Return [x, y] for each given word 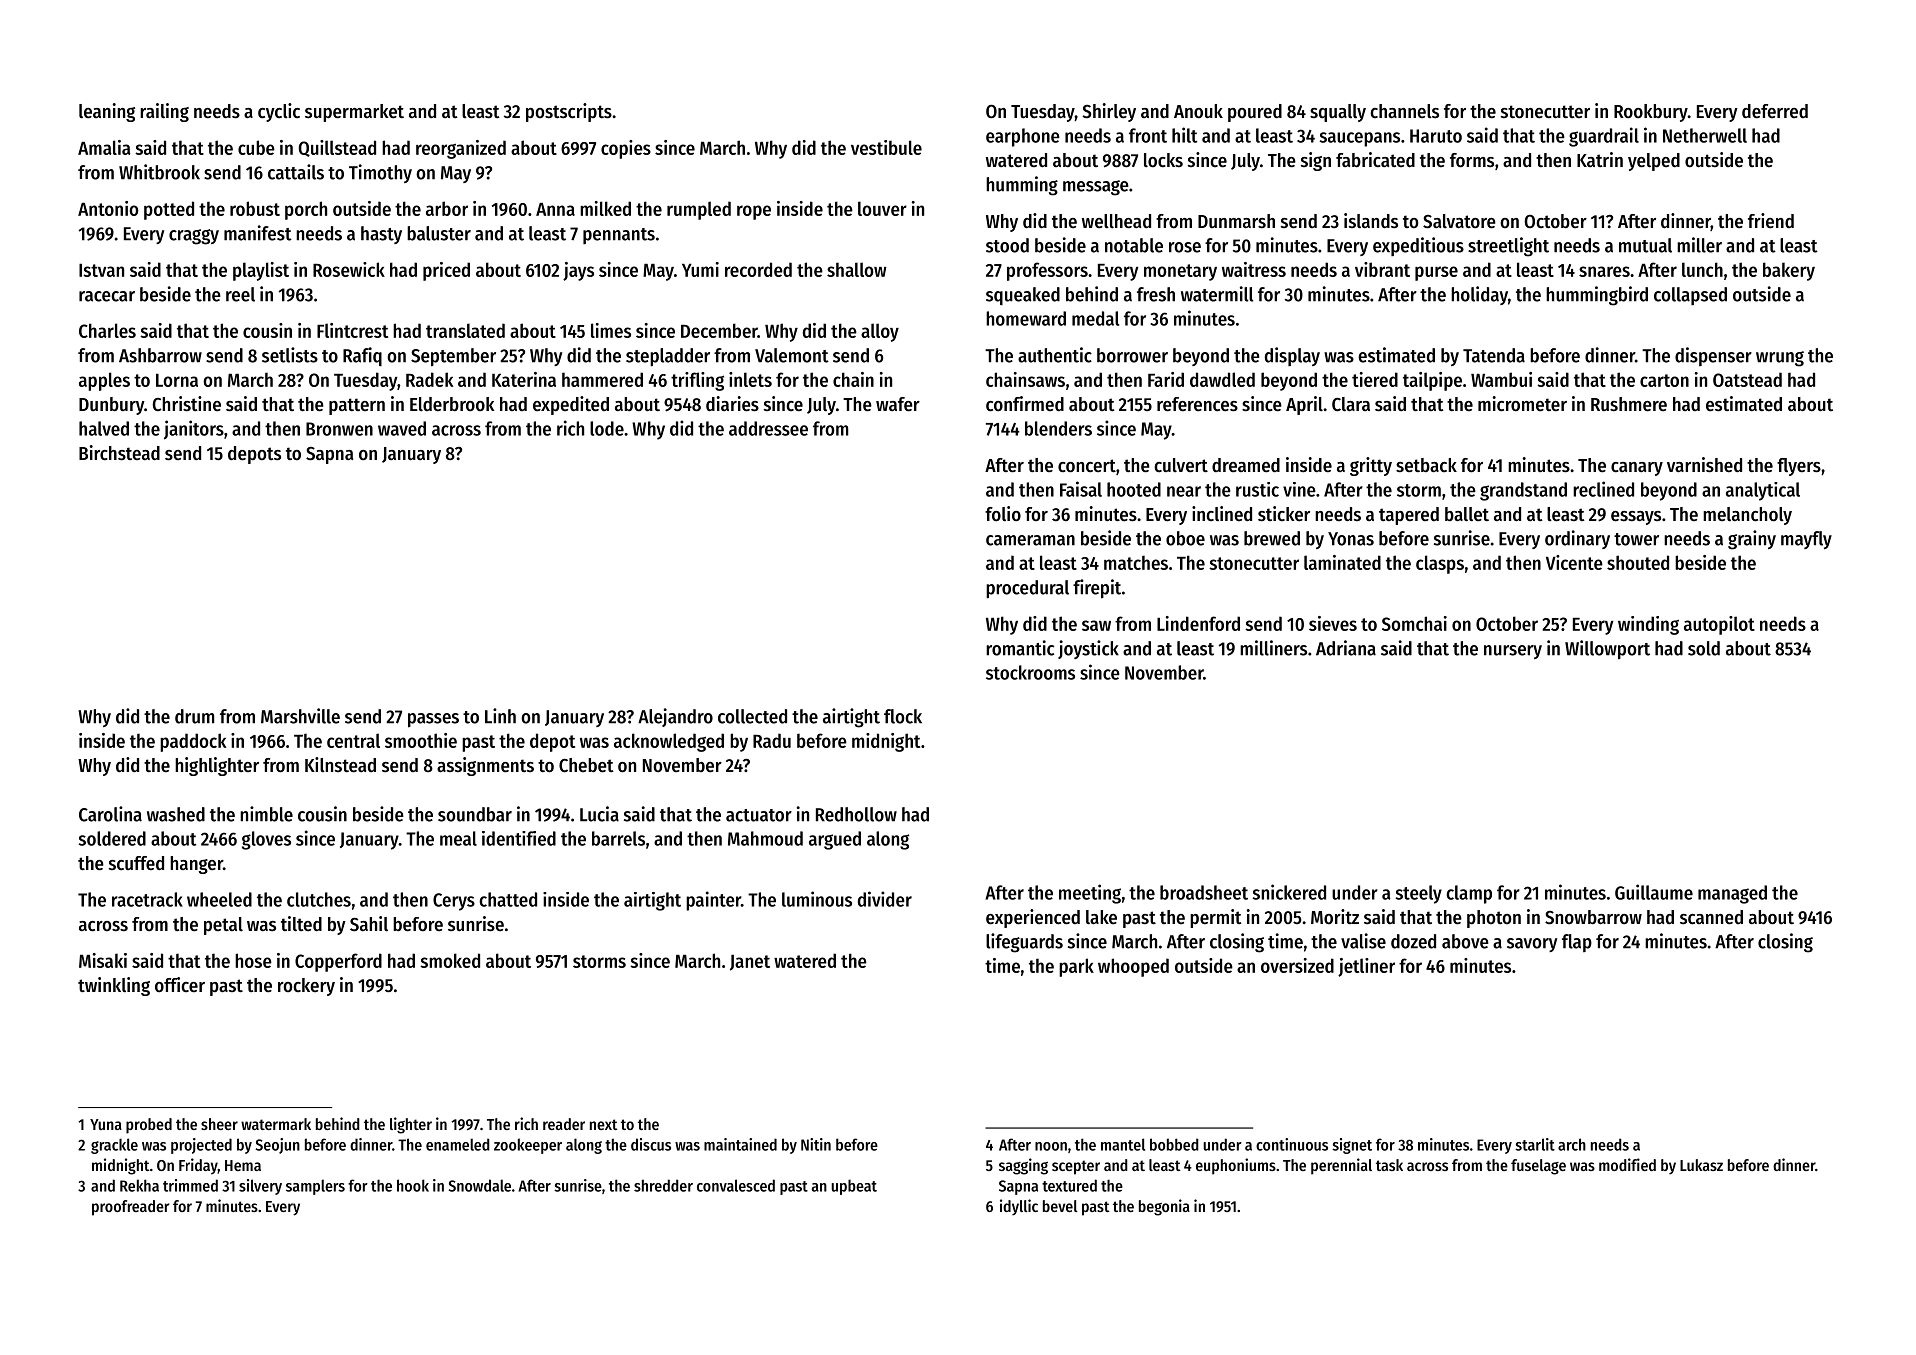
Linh [500, 716]
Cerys [454, 902]
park [1076, 967]
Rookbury [1651, 113]
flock [903, 716]
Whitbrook [159, 172]
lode [607, 428]
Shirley [1109, 112]
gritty [1371, 466]
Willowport [1607, 650]
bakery [1789, 271]
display [1292, 356]
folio [1003, 514]
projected [201, 1146]
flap [1577, 943]
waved [402, 428]
